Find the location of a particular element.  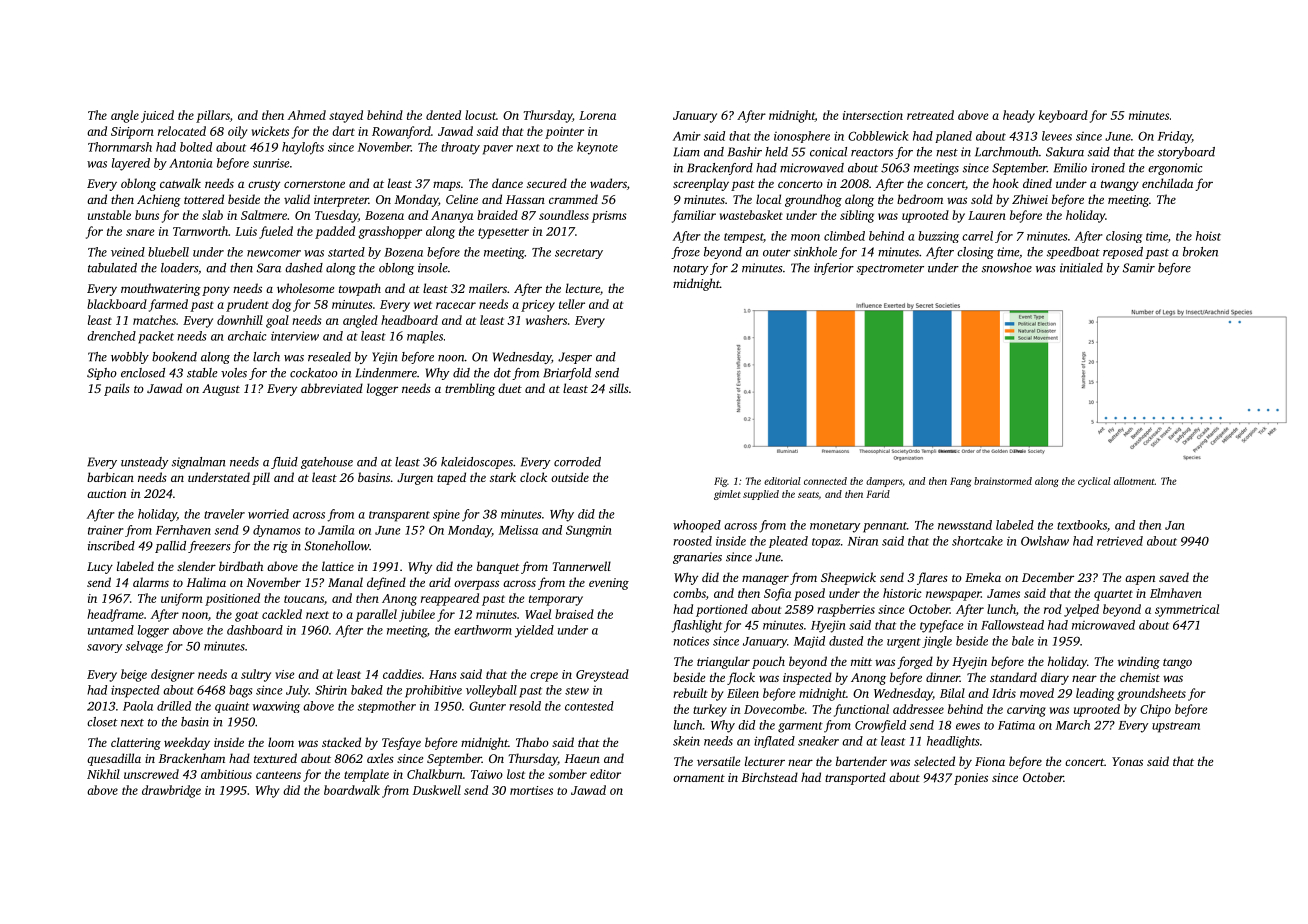

paver is located at coordinates (498, 150).
